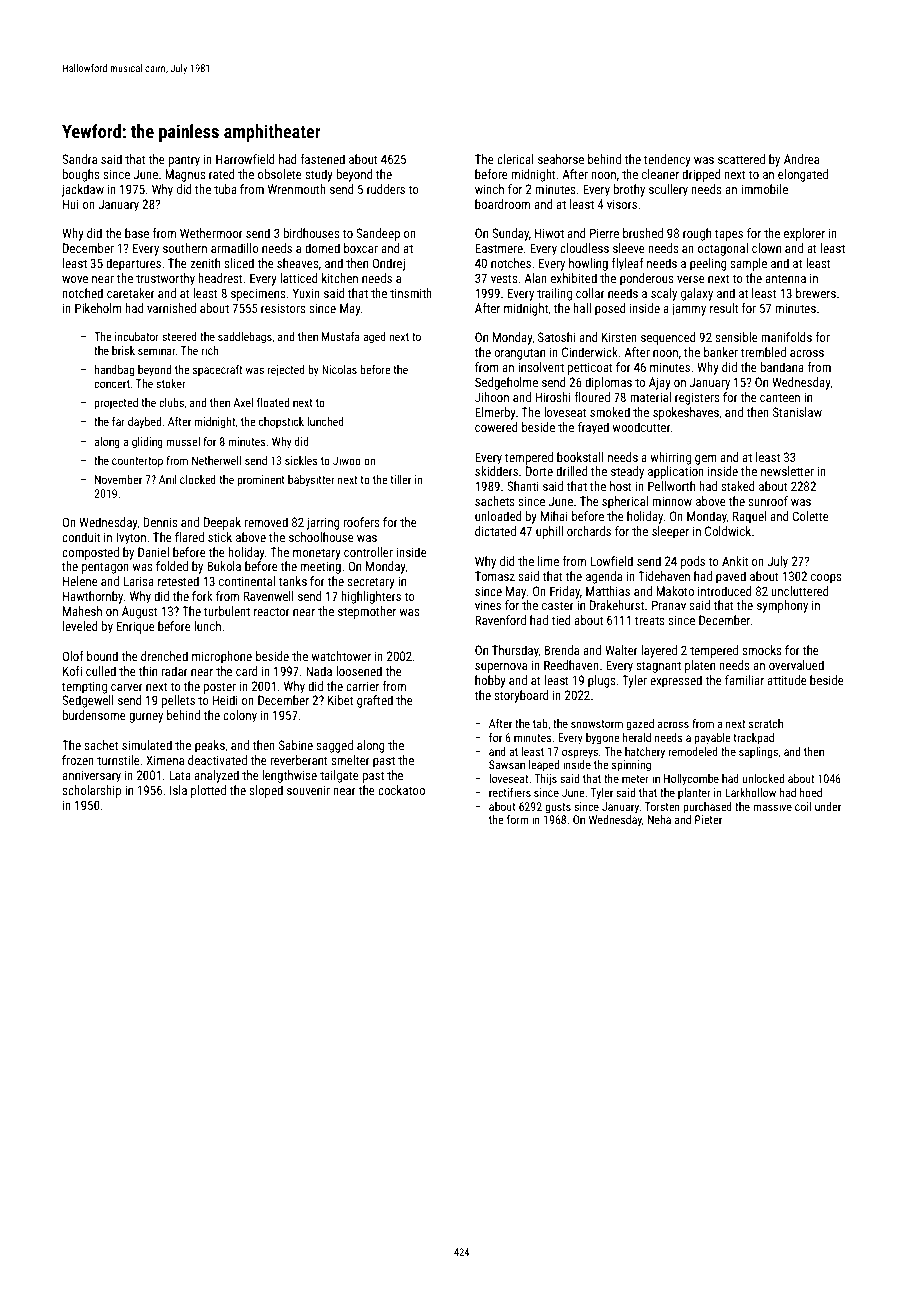  I want to click on drenched, so click(164, 656).
